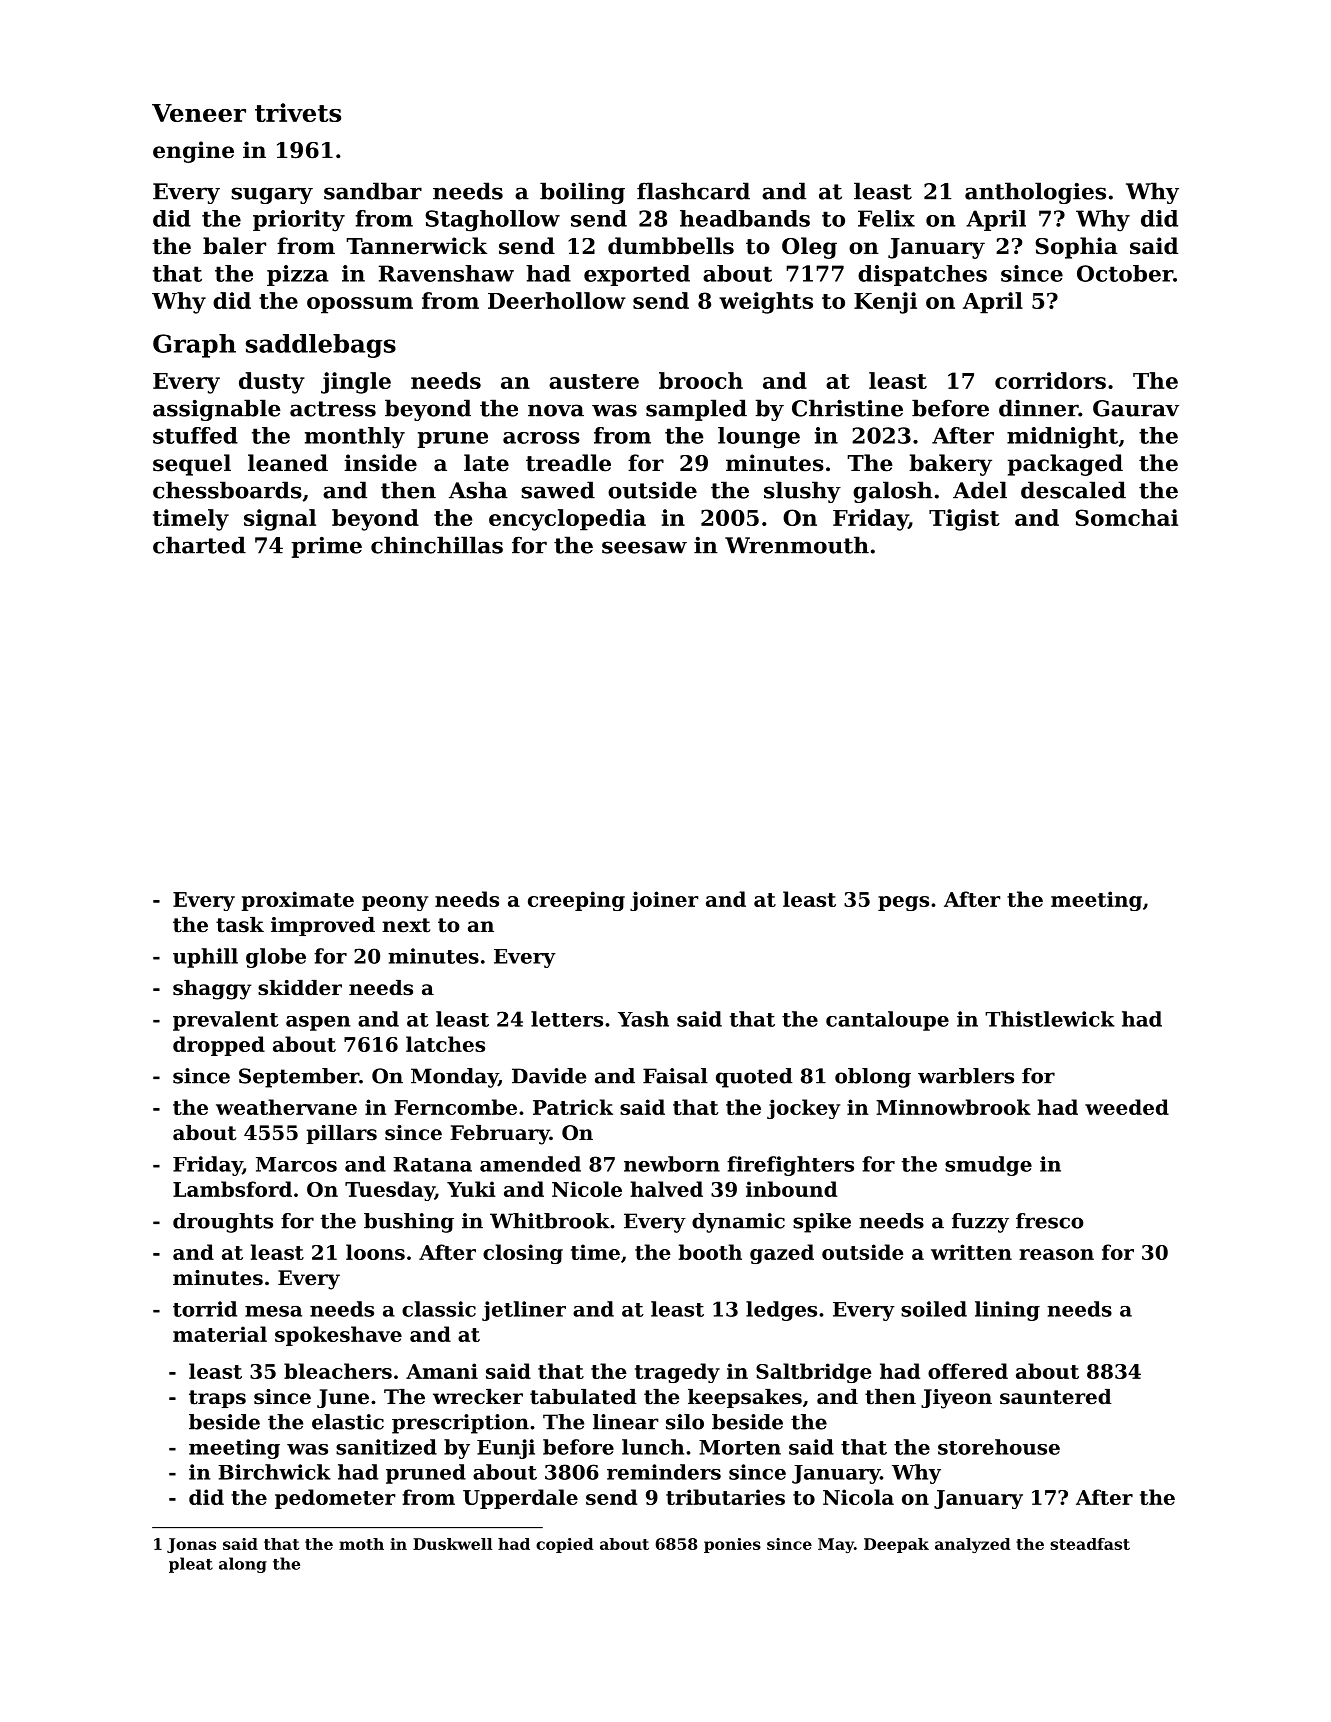 This document has width=1331, height=1722. I want to click on sequel, so click(192, 465).
